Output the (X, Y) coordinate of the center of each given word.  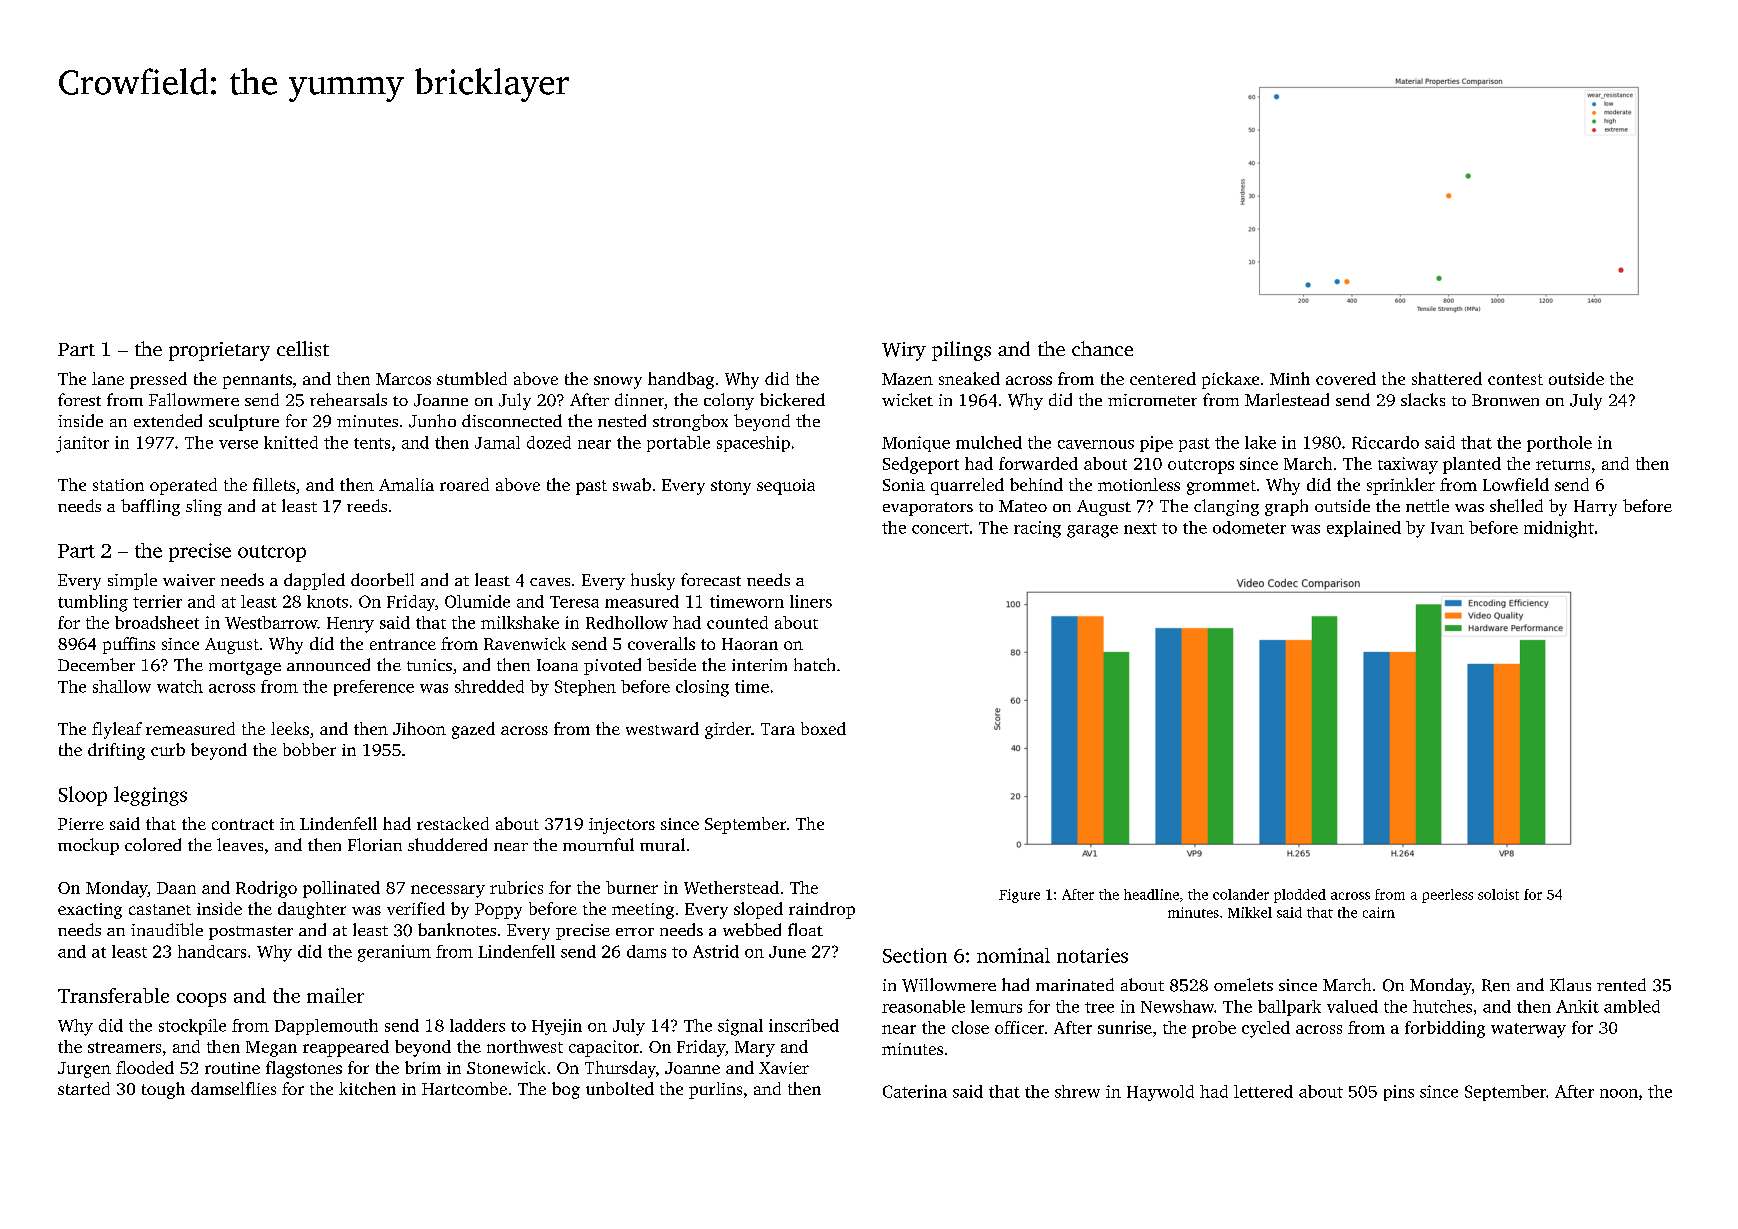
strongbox (690, 422)
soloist (1498, 894)
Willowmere (949, 985)
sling (204, 507)
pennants (257, 381)
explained (1364, 529)
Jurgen (84, 1070)
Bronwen (1505, 400)
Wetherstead (731, 887)
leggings (150, 796)
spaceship (753, 444)
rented (1621, 984)
